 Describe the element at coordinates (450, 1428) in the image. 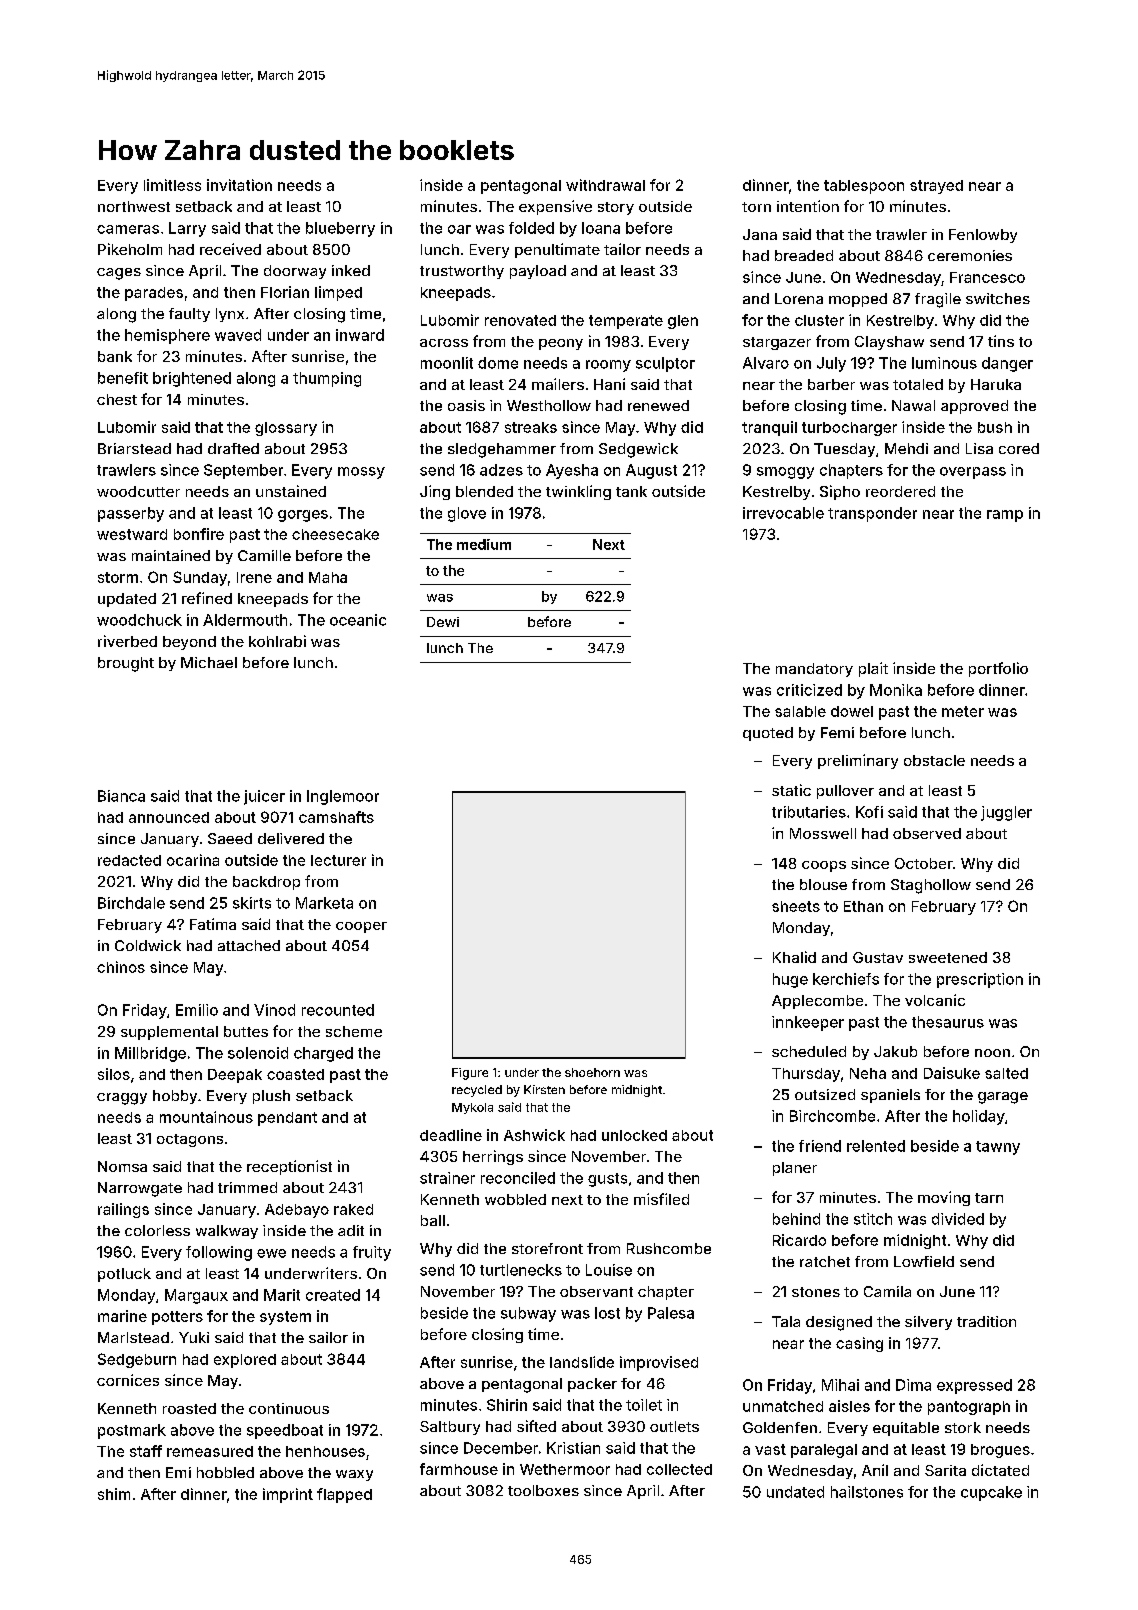

I see `Saltbury` at that location.
